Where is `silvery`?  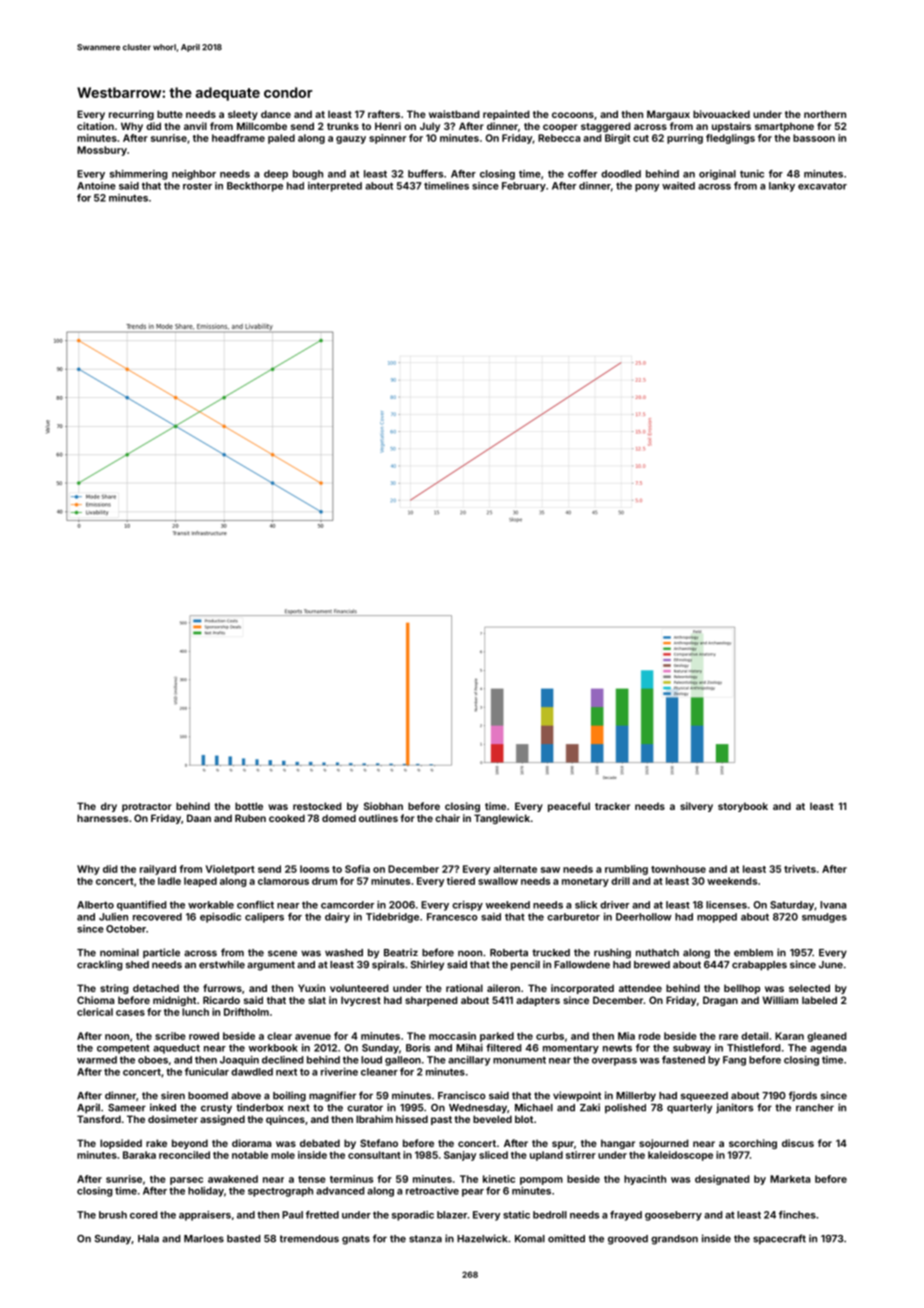
silvery is located at coordinates (696, 807).
